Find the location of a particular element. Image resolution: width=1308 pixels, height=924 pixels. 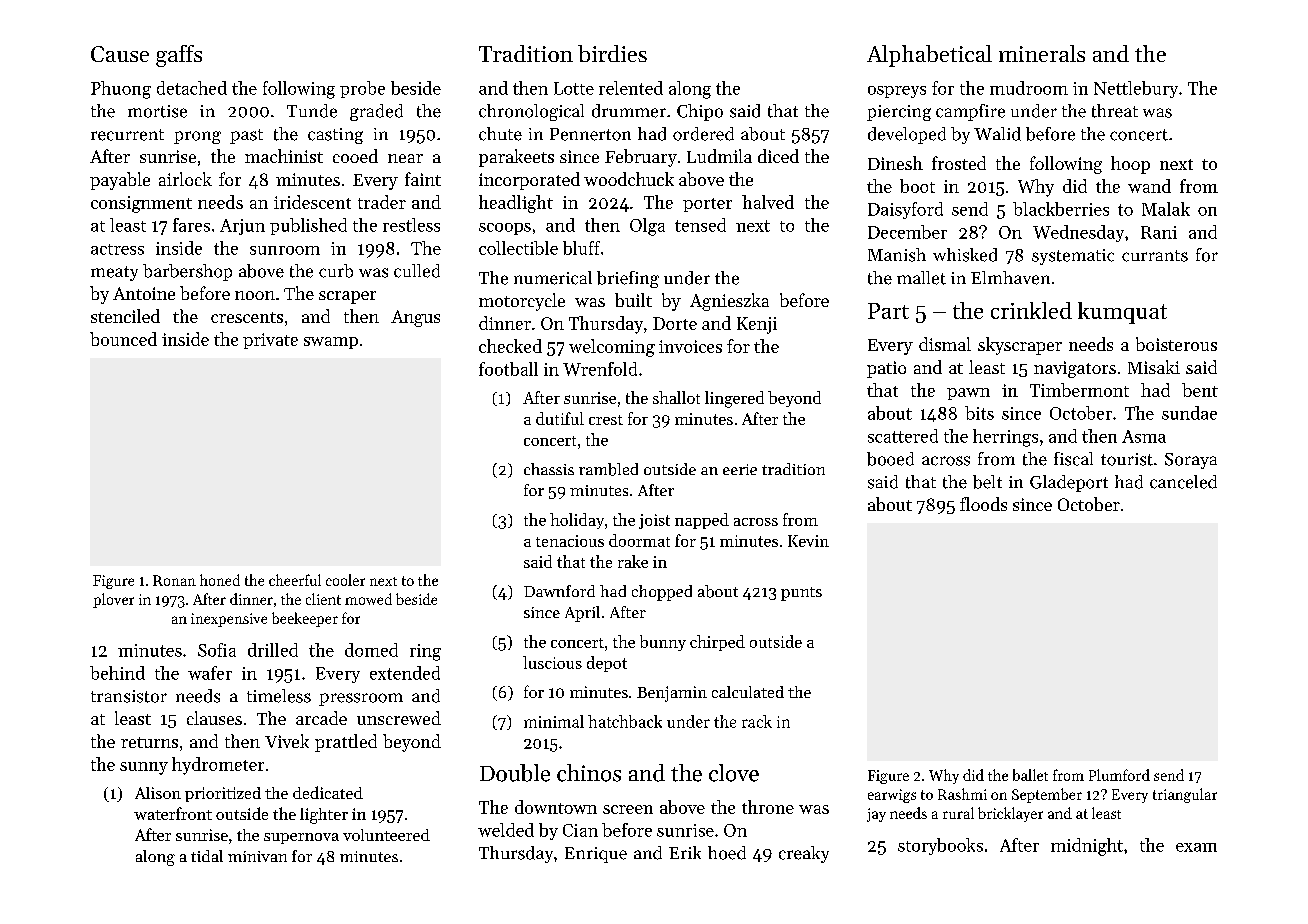

consignment is located at coordinates (141, 204).
